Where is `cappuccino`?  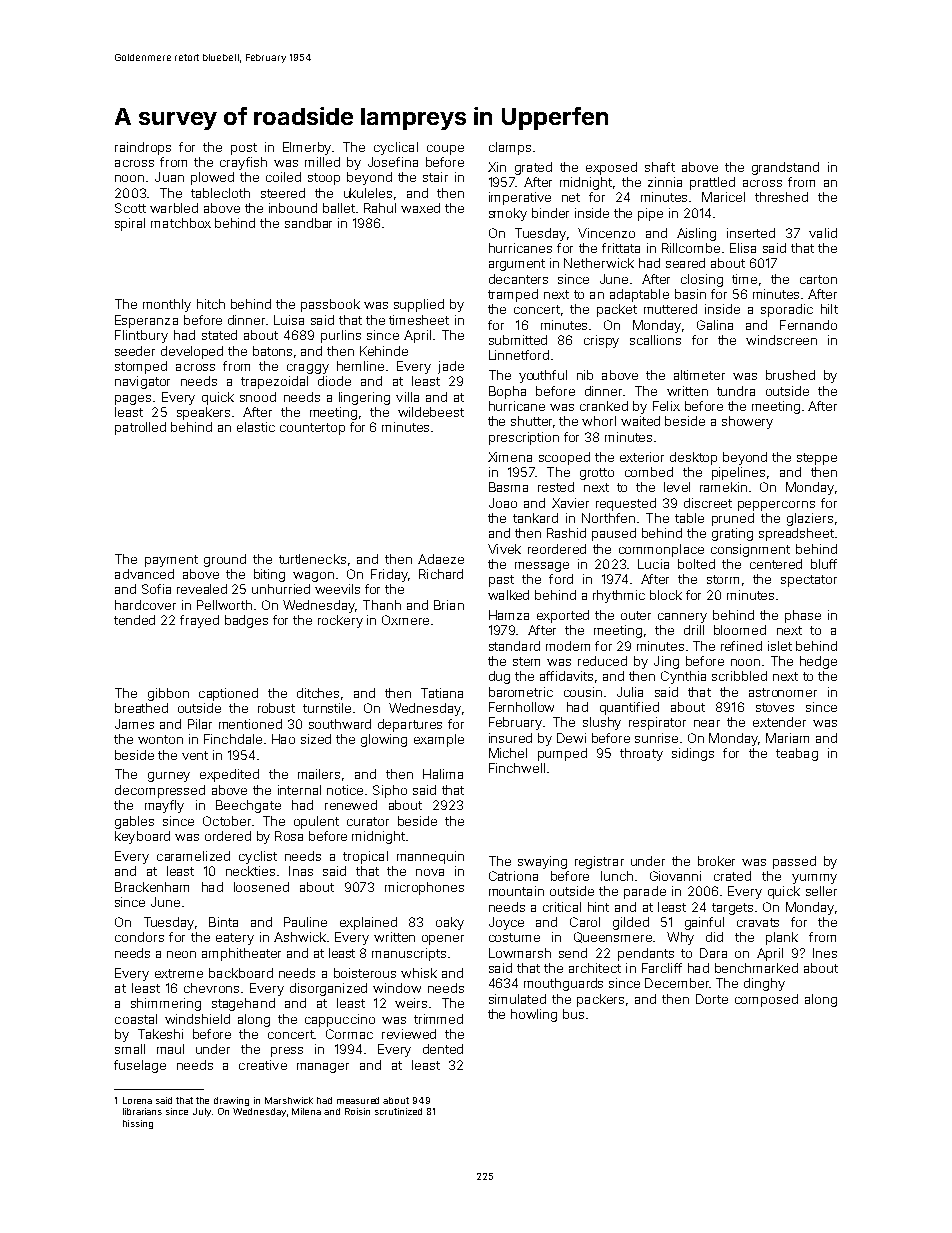 cappuccino is located at coordinates (340, 1020).
